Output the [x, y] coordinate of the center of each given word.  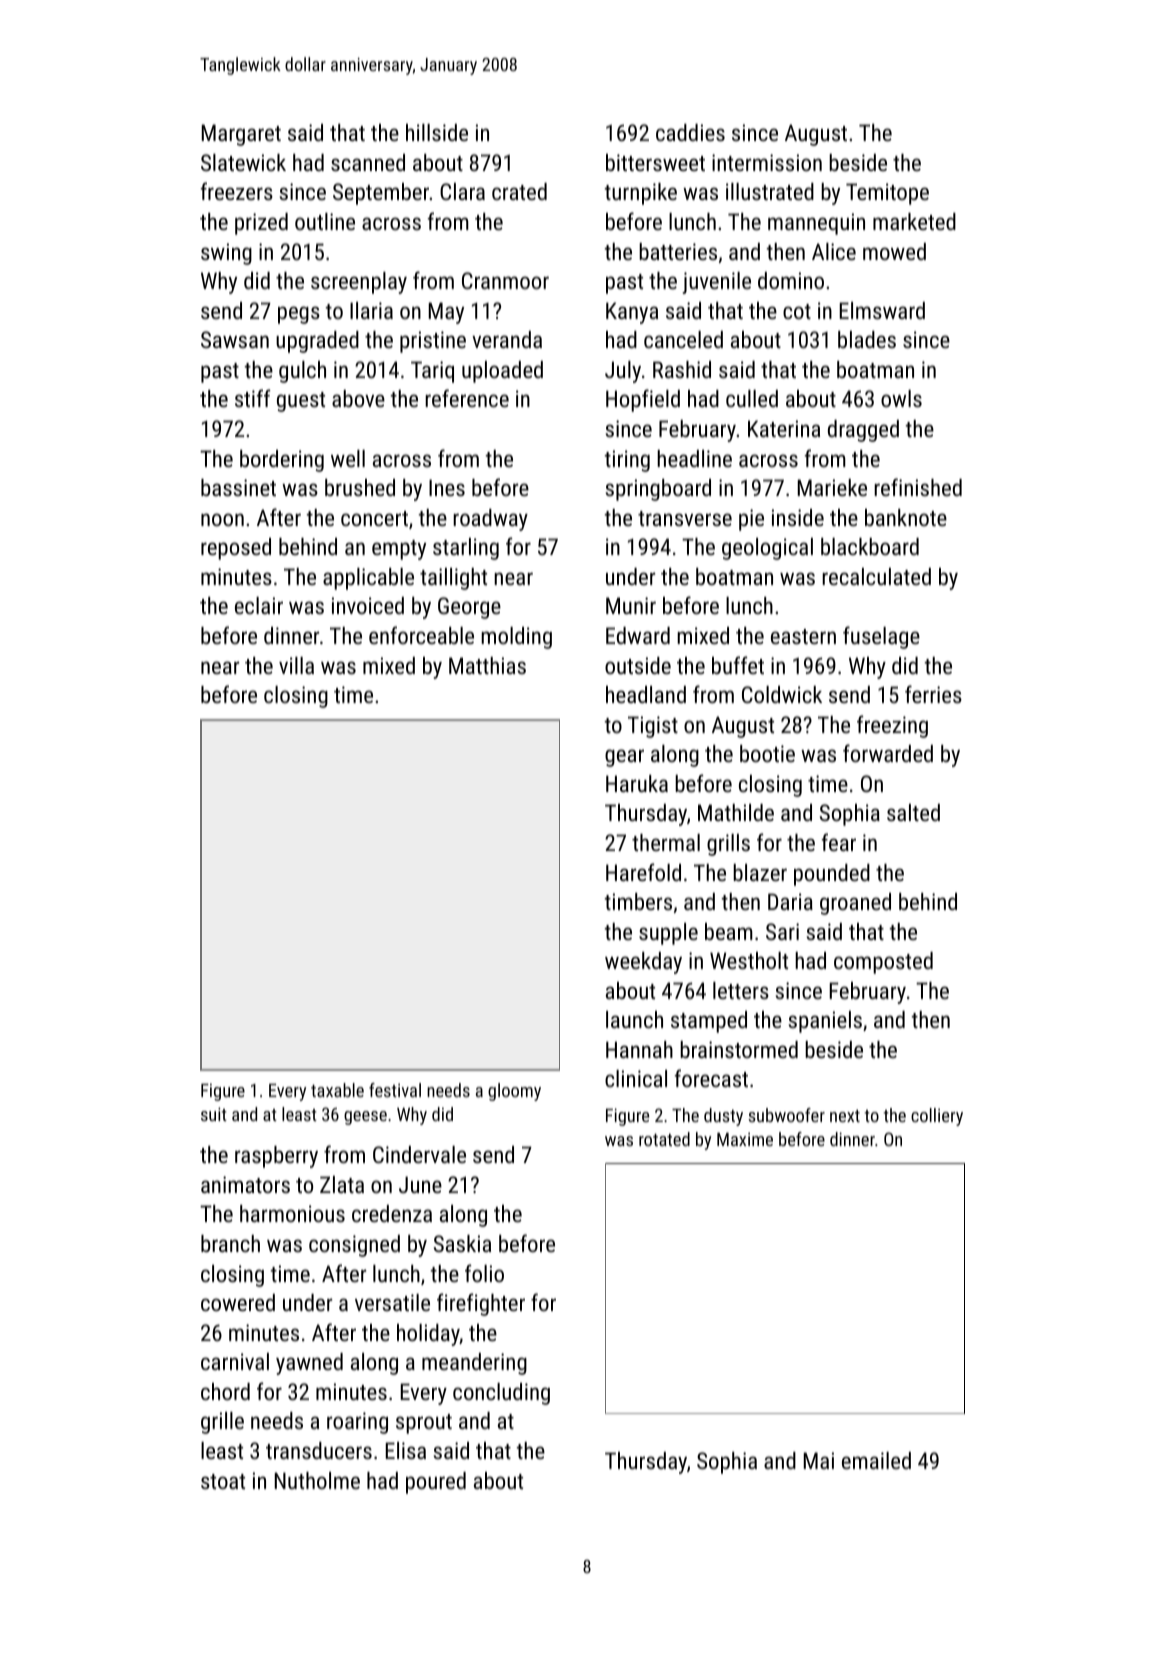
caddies [690, 132]
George [469, 608]
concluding [501, 1394]
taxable [337, 1090]
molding [516, 638]
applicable [368, 579]
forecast [711, 1078]
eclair [259, 605]
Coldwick [782, 694]
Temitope [887, 194]
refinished [918, 487]
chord [225, 1391]
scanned [368, 162]
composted [883, 963]
